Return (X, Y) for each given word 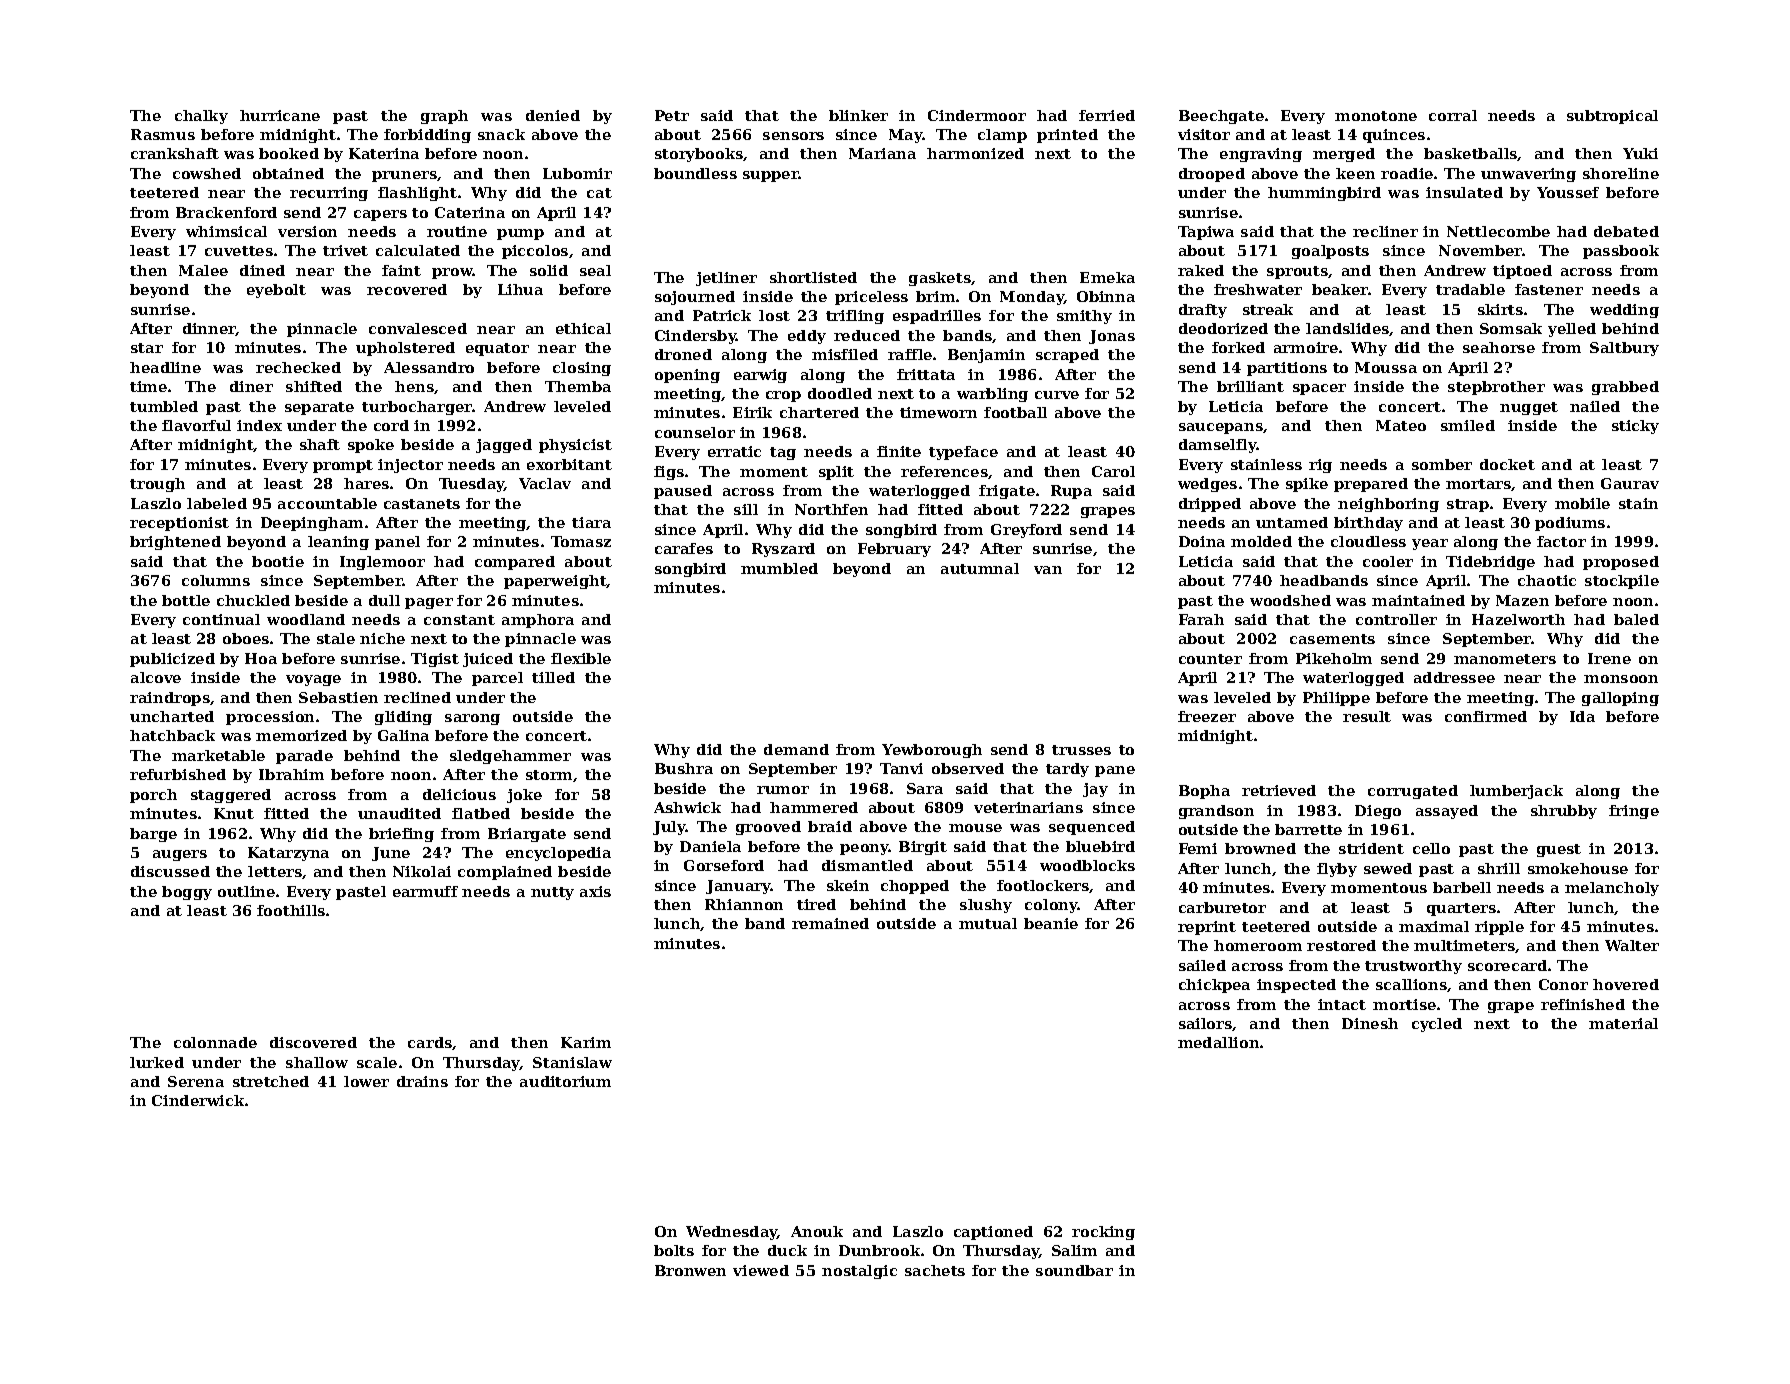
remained (830, 923)
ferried (1107, 115)
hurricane (280, 115)
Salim (1074, 1250)
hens (414, 386)
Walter (1632, 945)
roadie (1407, 173)
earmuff (425, 891)
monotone (1376, 116)
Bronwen (690, 1270)
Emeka (1107, 277)
